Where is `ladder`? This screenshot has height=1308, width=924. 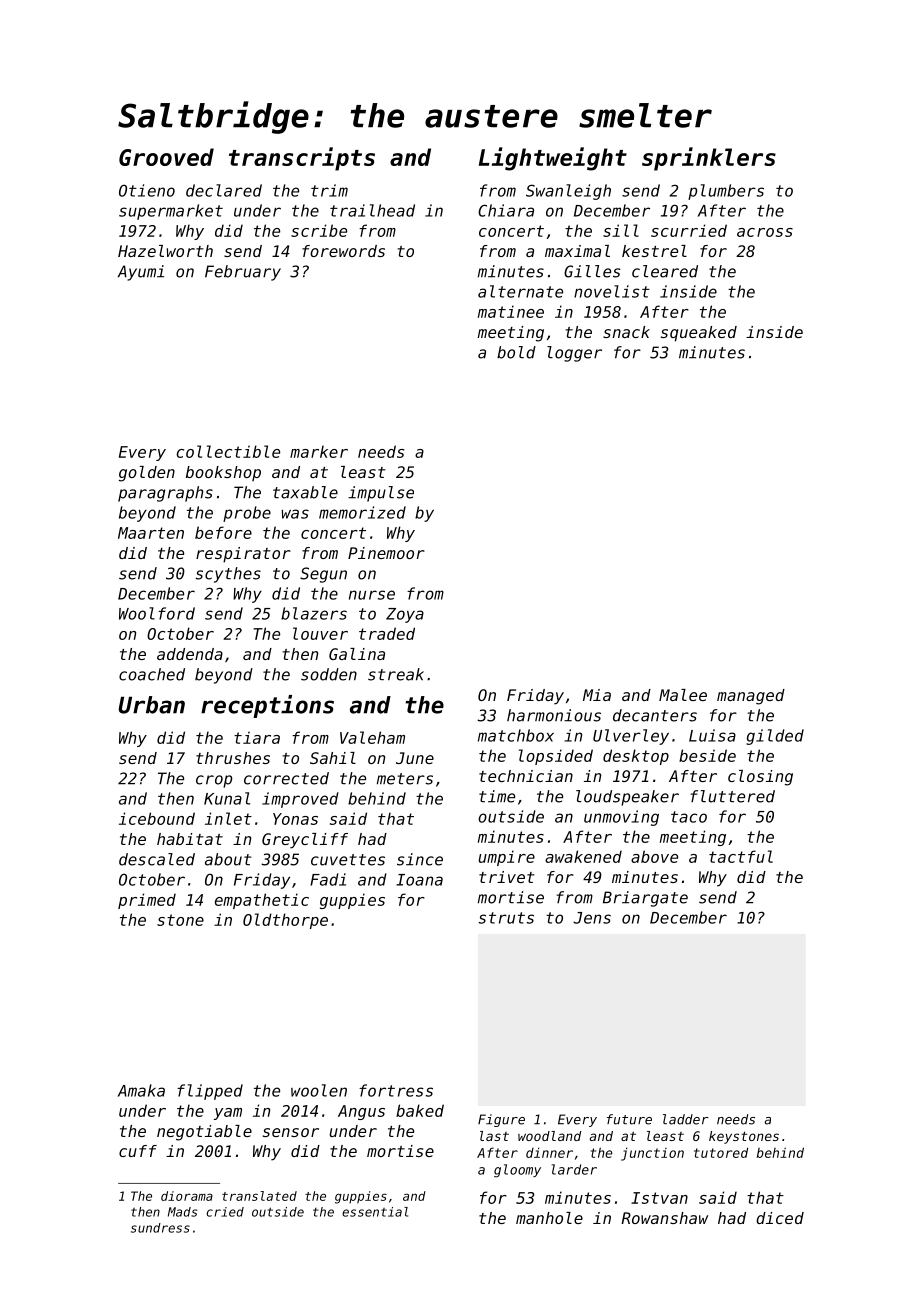
ladder is located at coordinates (685, 1119).
